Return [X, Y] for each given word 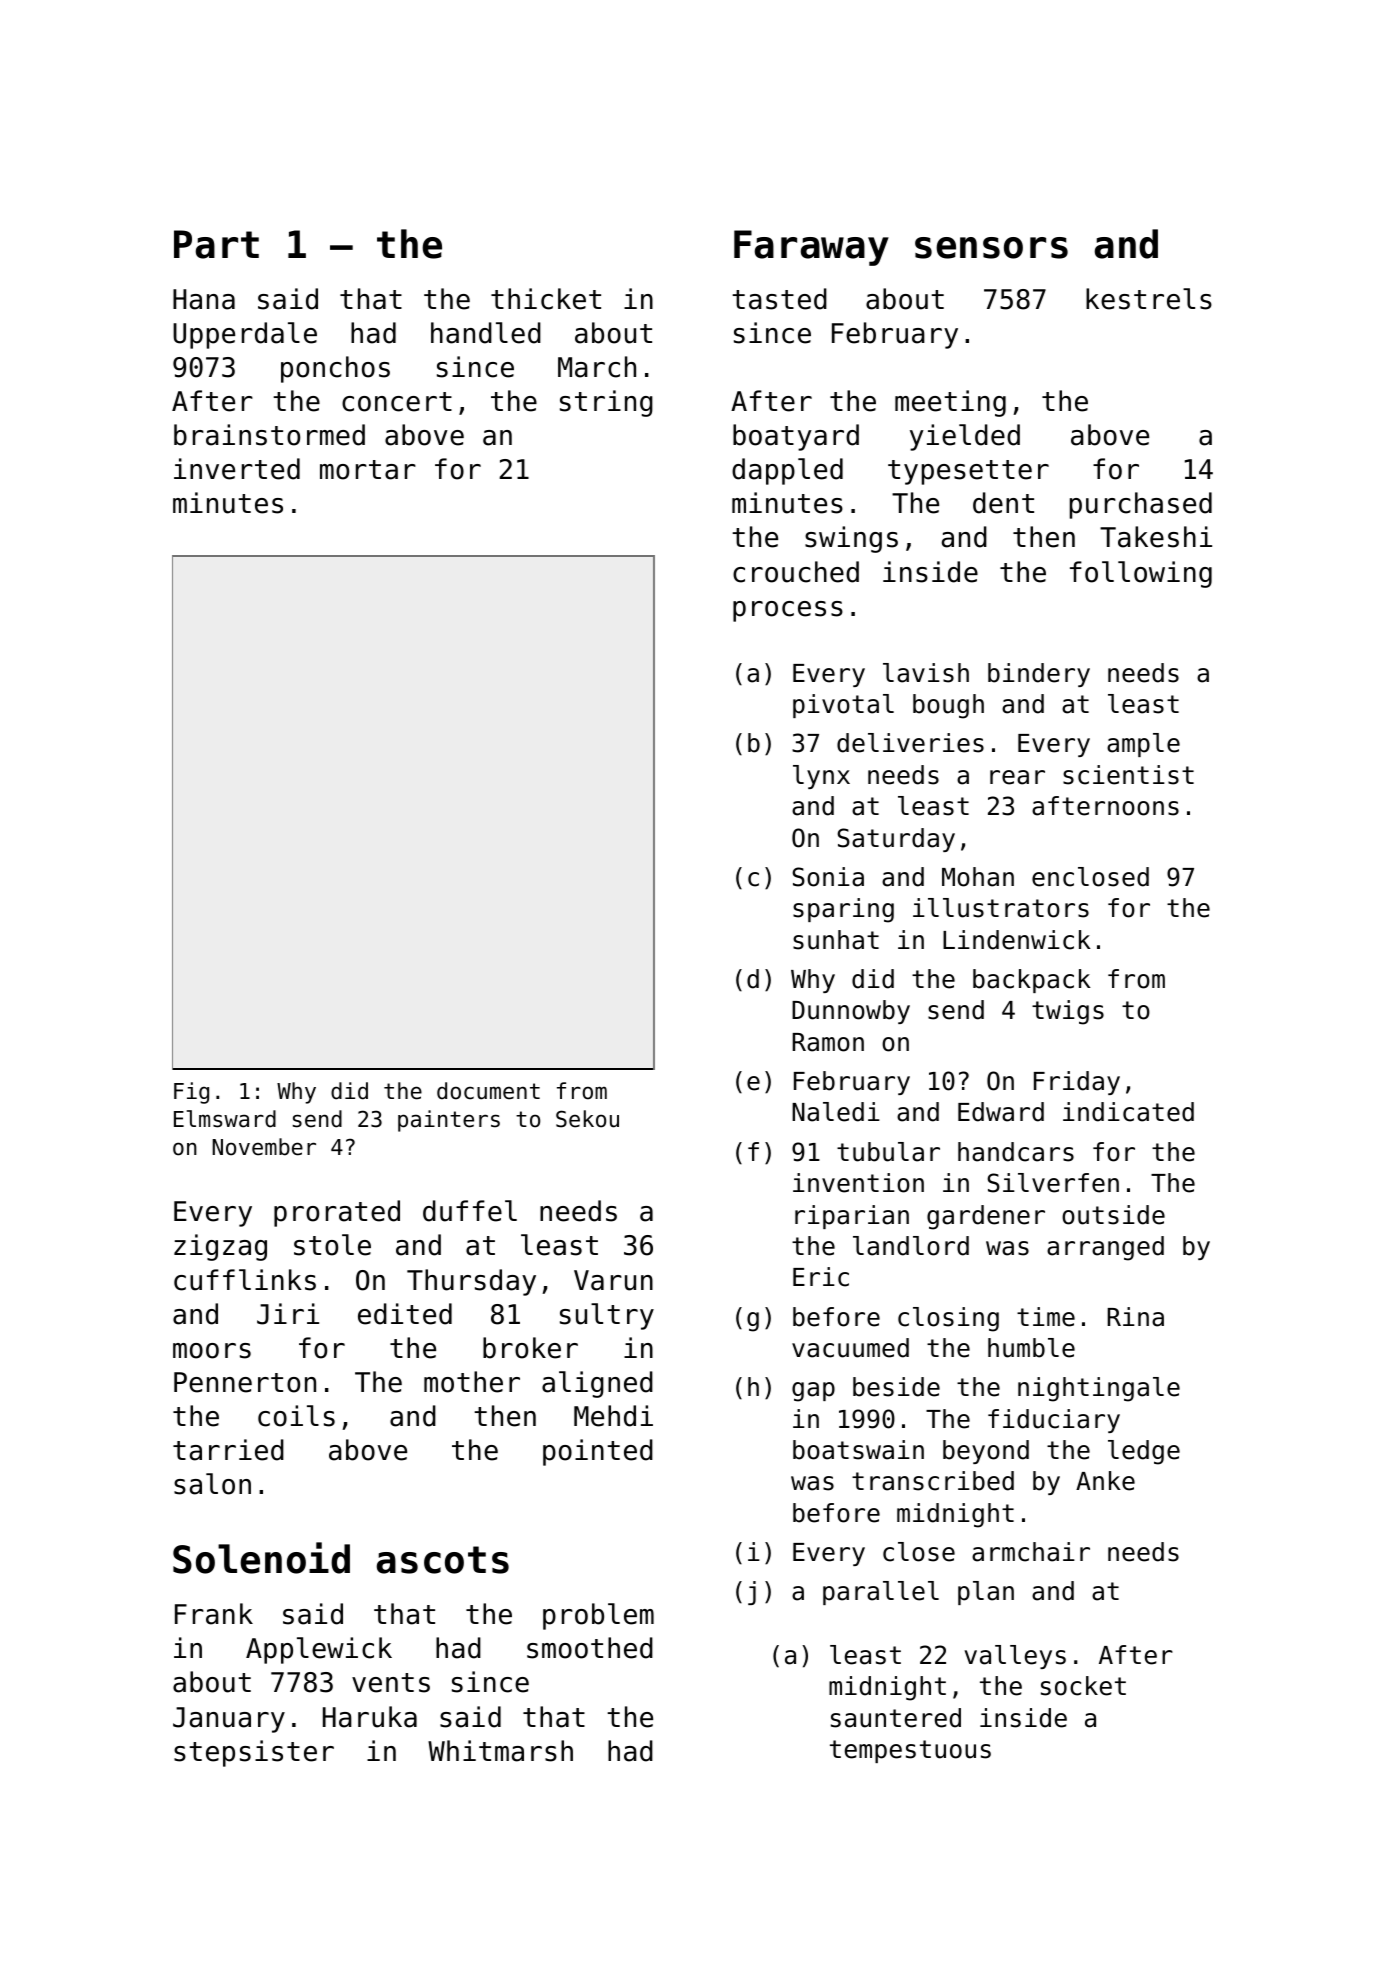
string [606, 403]
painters [449, 1121]
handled [486, 333]
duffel [470, 1211]
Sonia [828, 877]
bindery [1039, 675]
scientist [1128, 775]
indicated [1128, 1112]
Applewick [319, 1650]
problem [598, 1616]
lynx [821, 777]
